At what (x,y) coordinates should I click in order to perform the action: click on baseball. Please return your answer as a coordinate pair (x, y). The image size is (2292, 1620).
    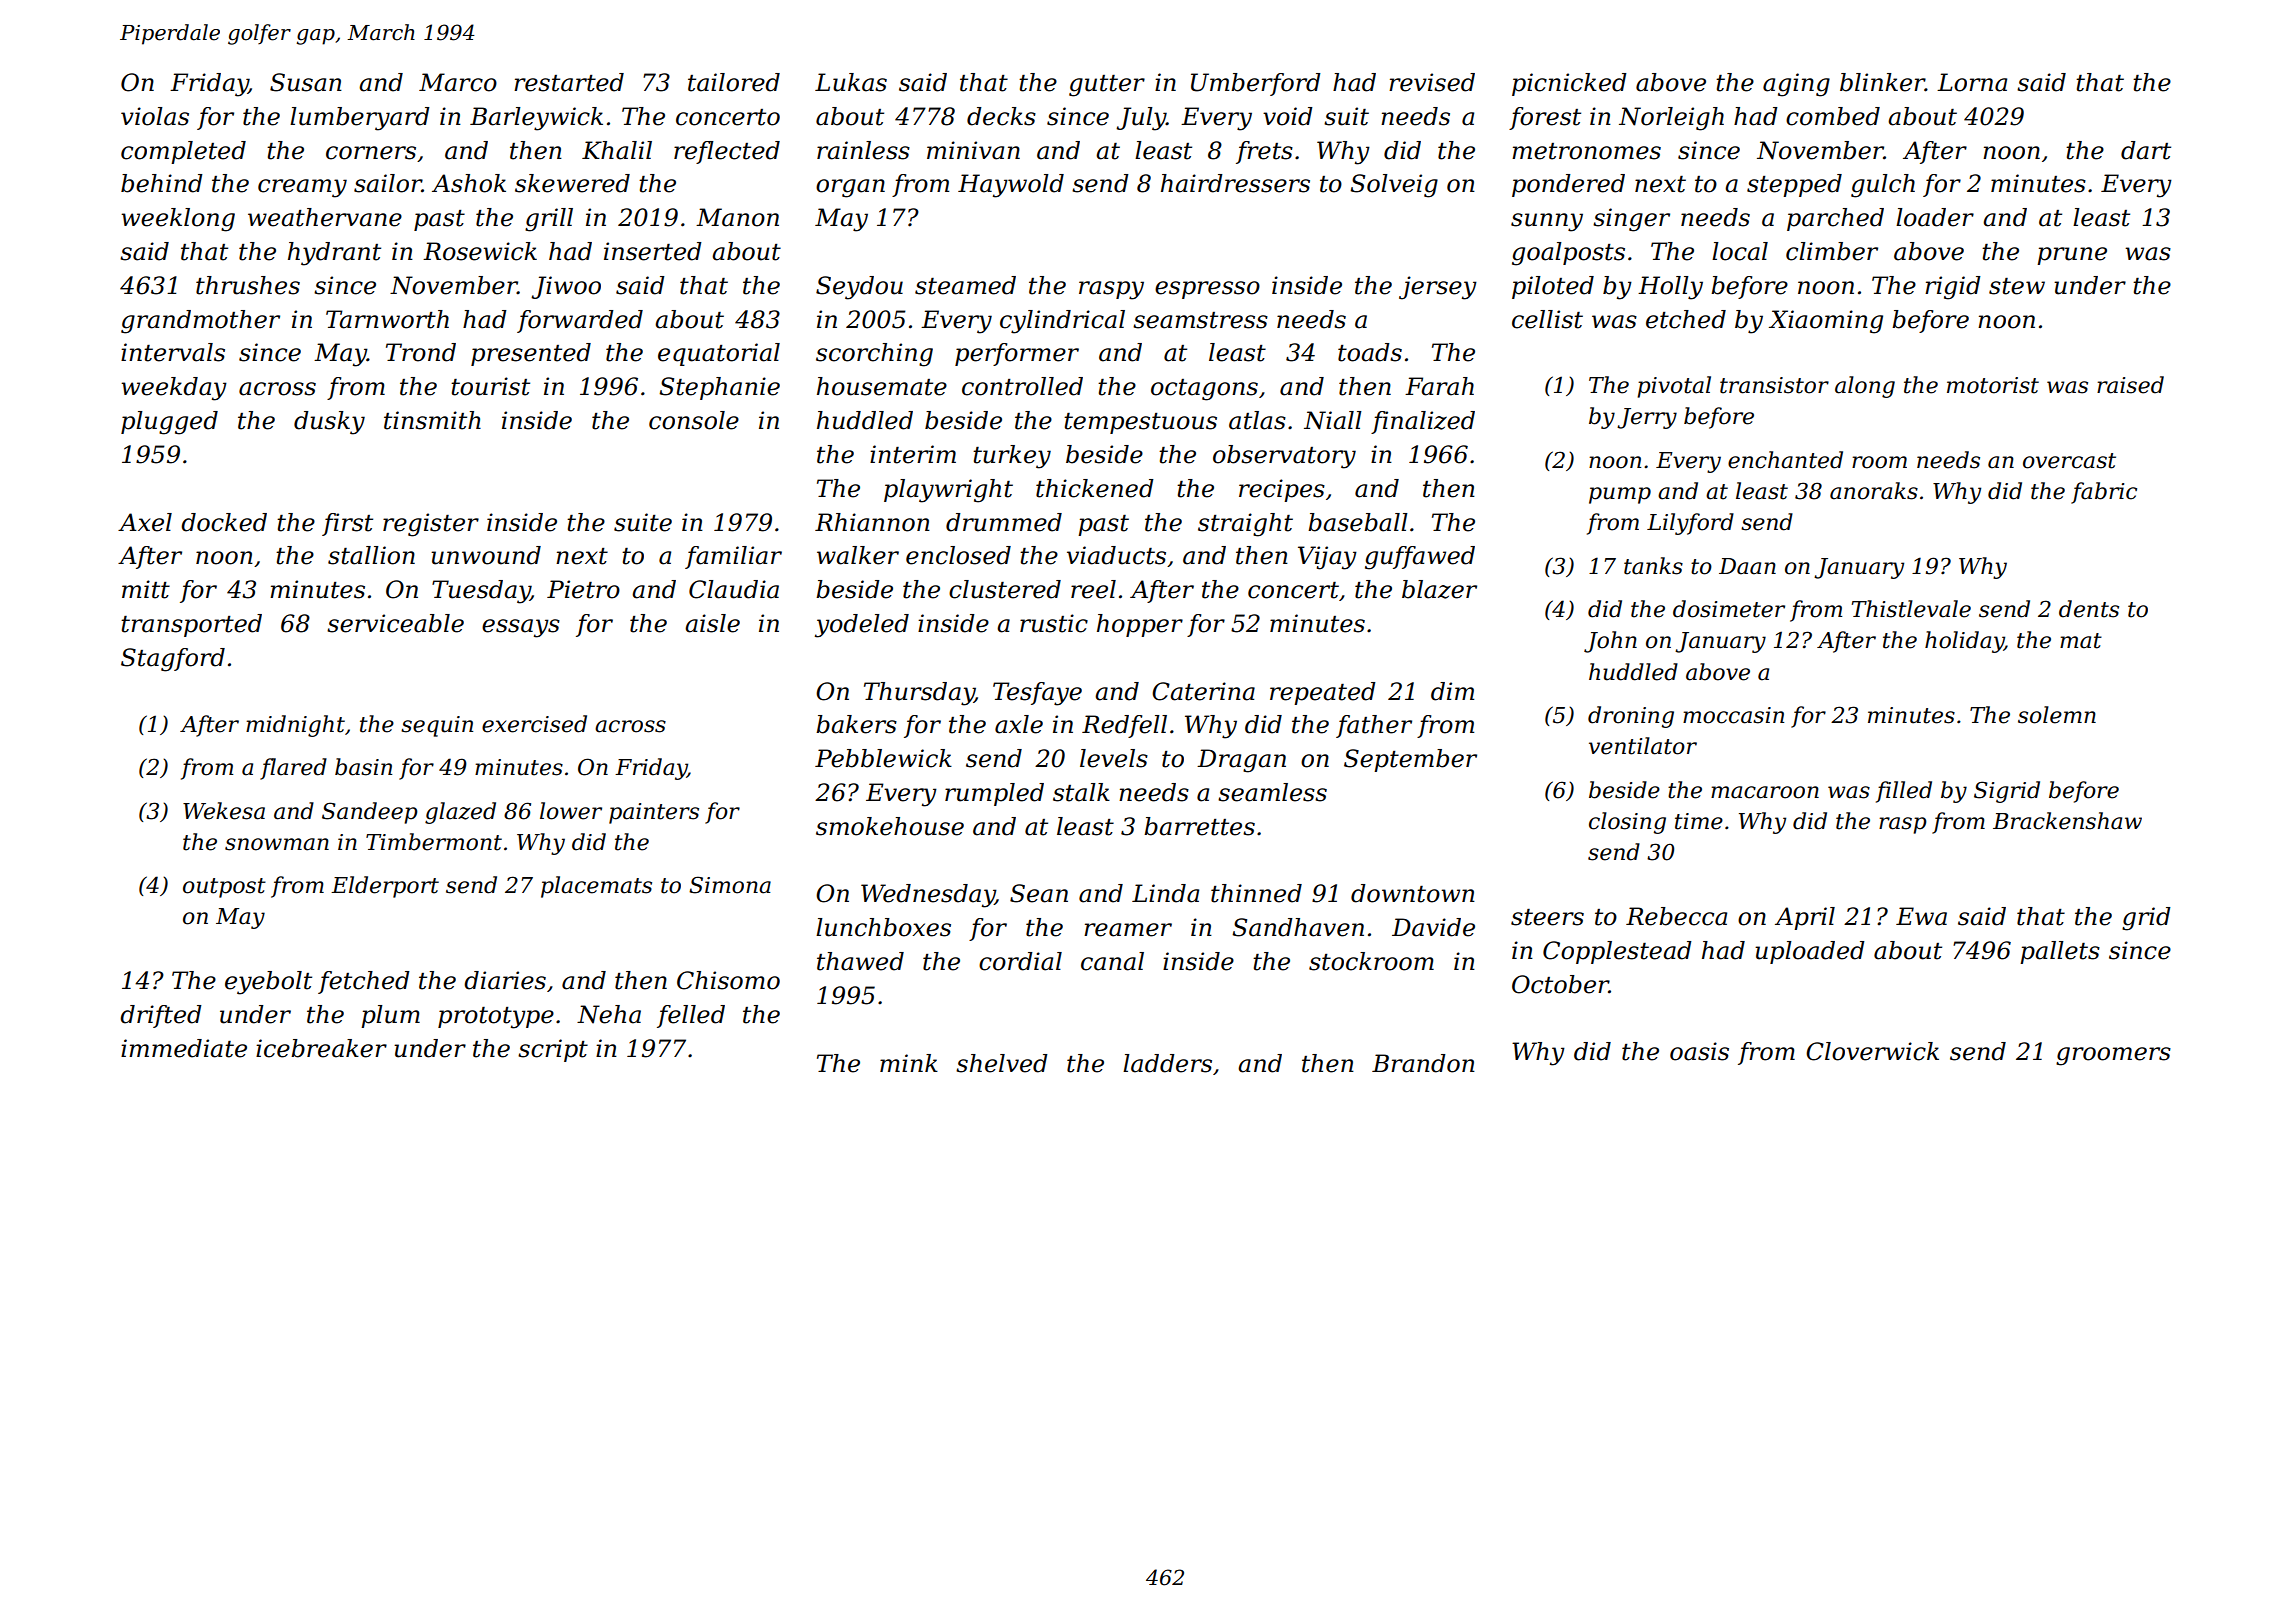
    Looking at the image, I should click on (1358, 522).
